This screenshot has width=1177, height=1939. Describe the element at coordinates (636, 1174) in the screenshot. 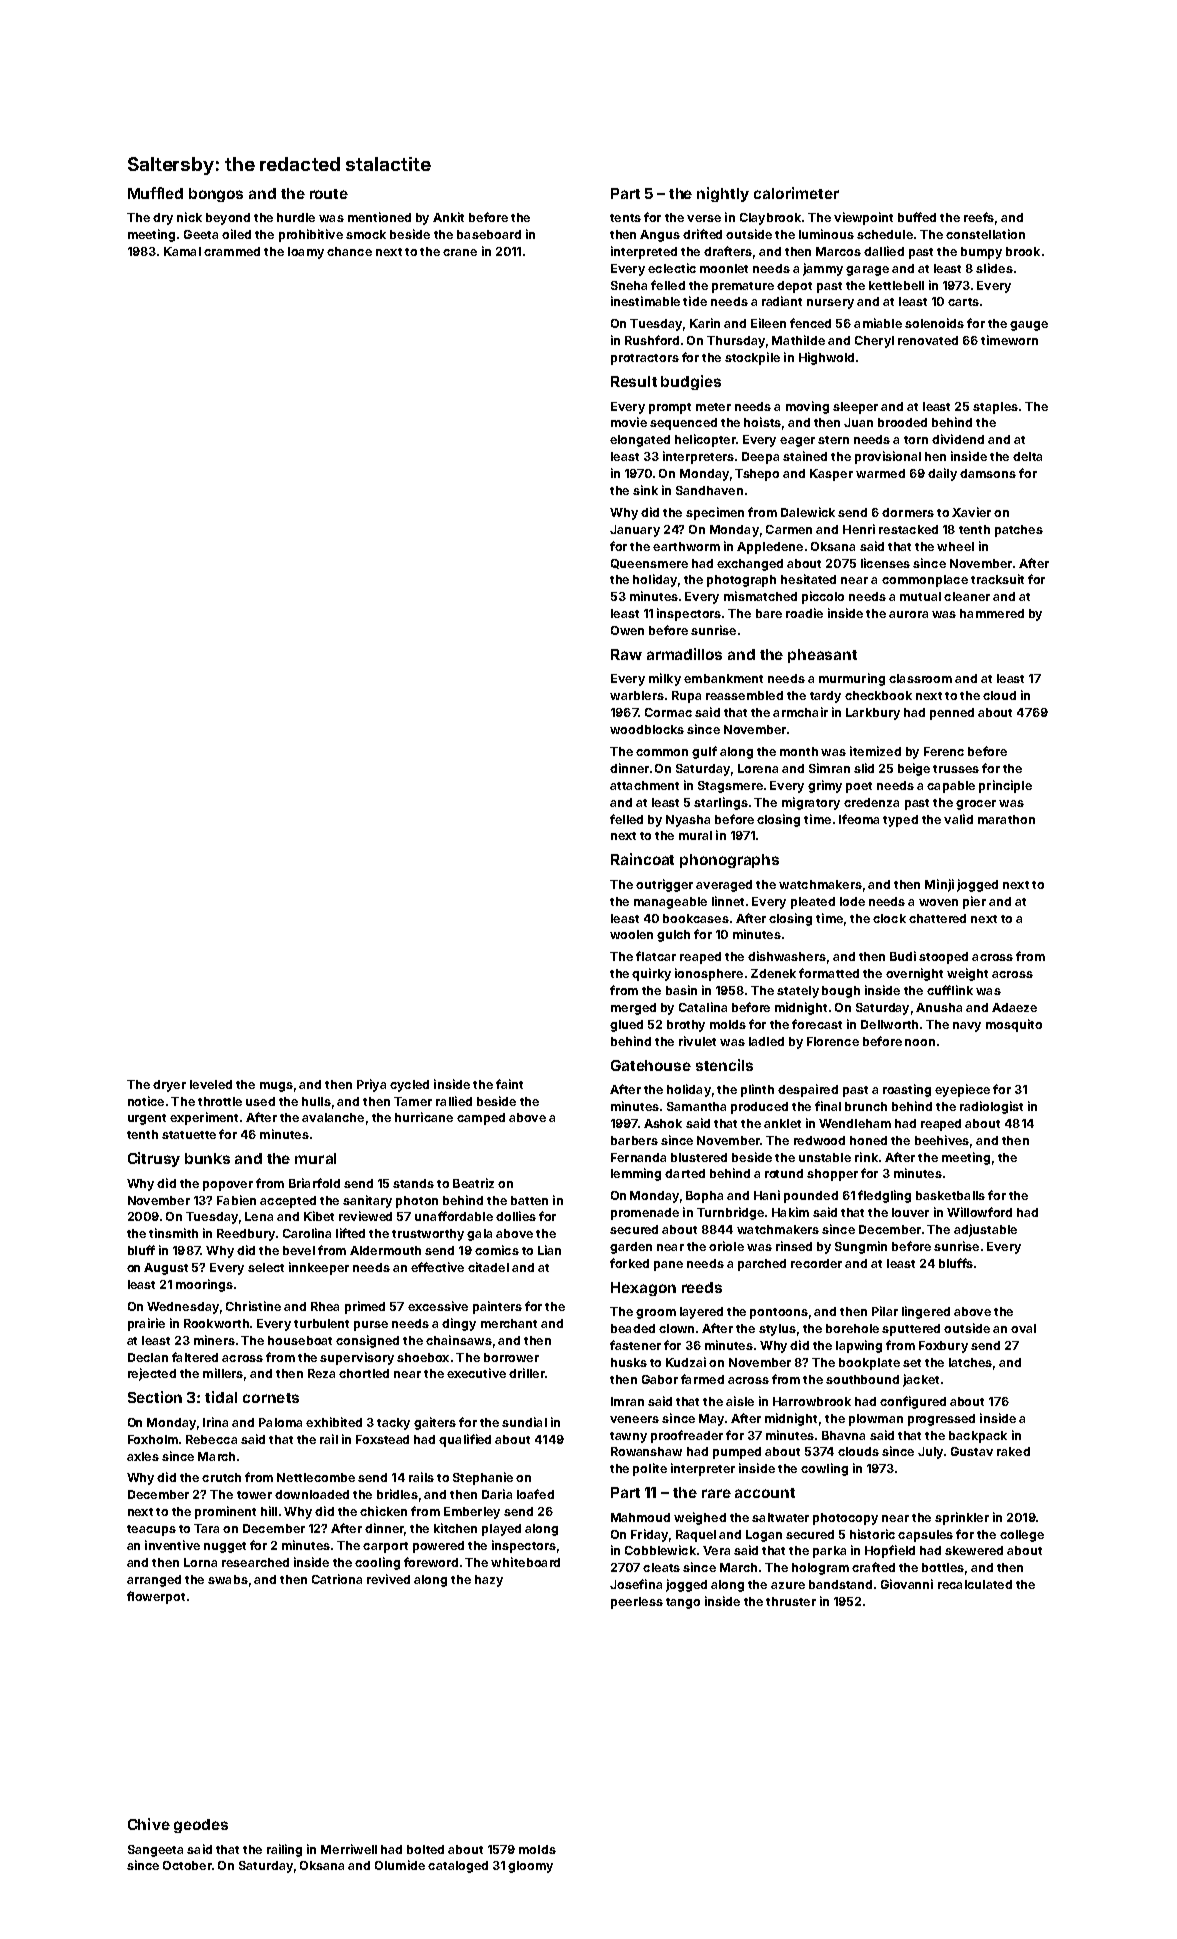

I see `lemming` at that location.
